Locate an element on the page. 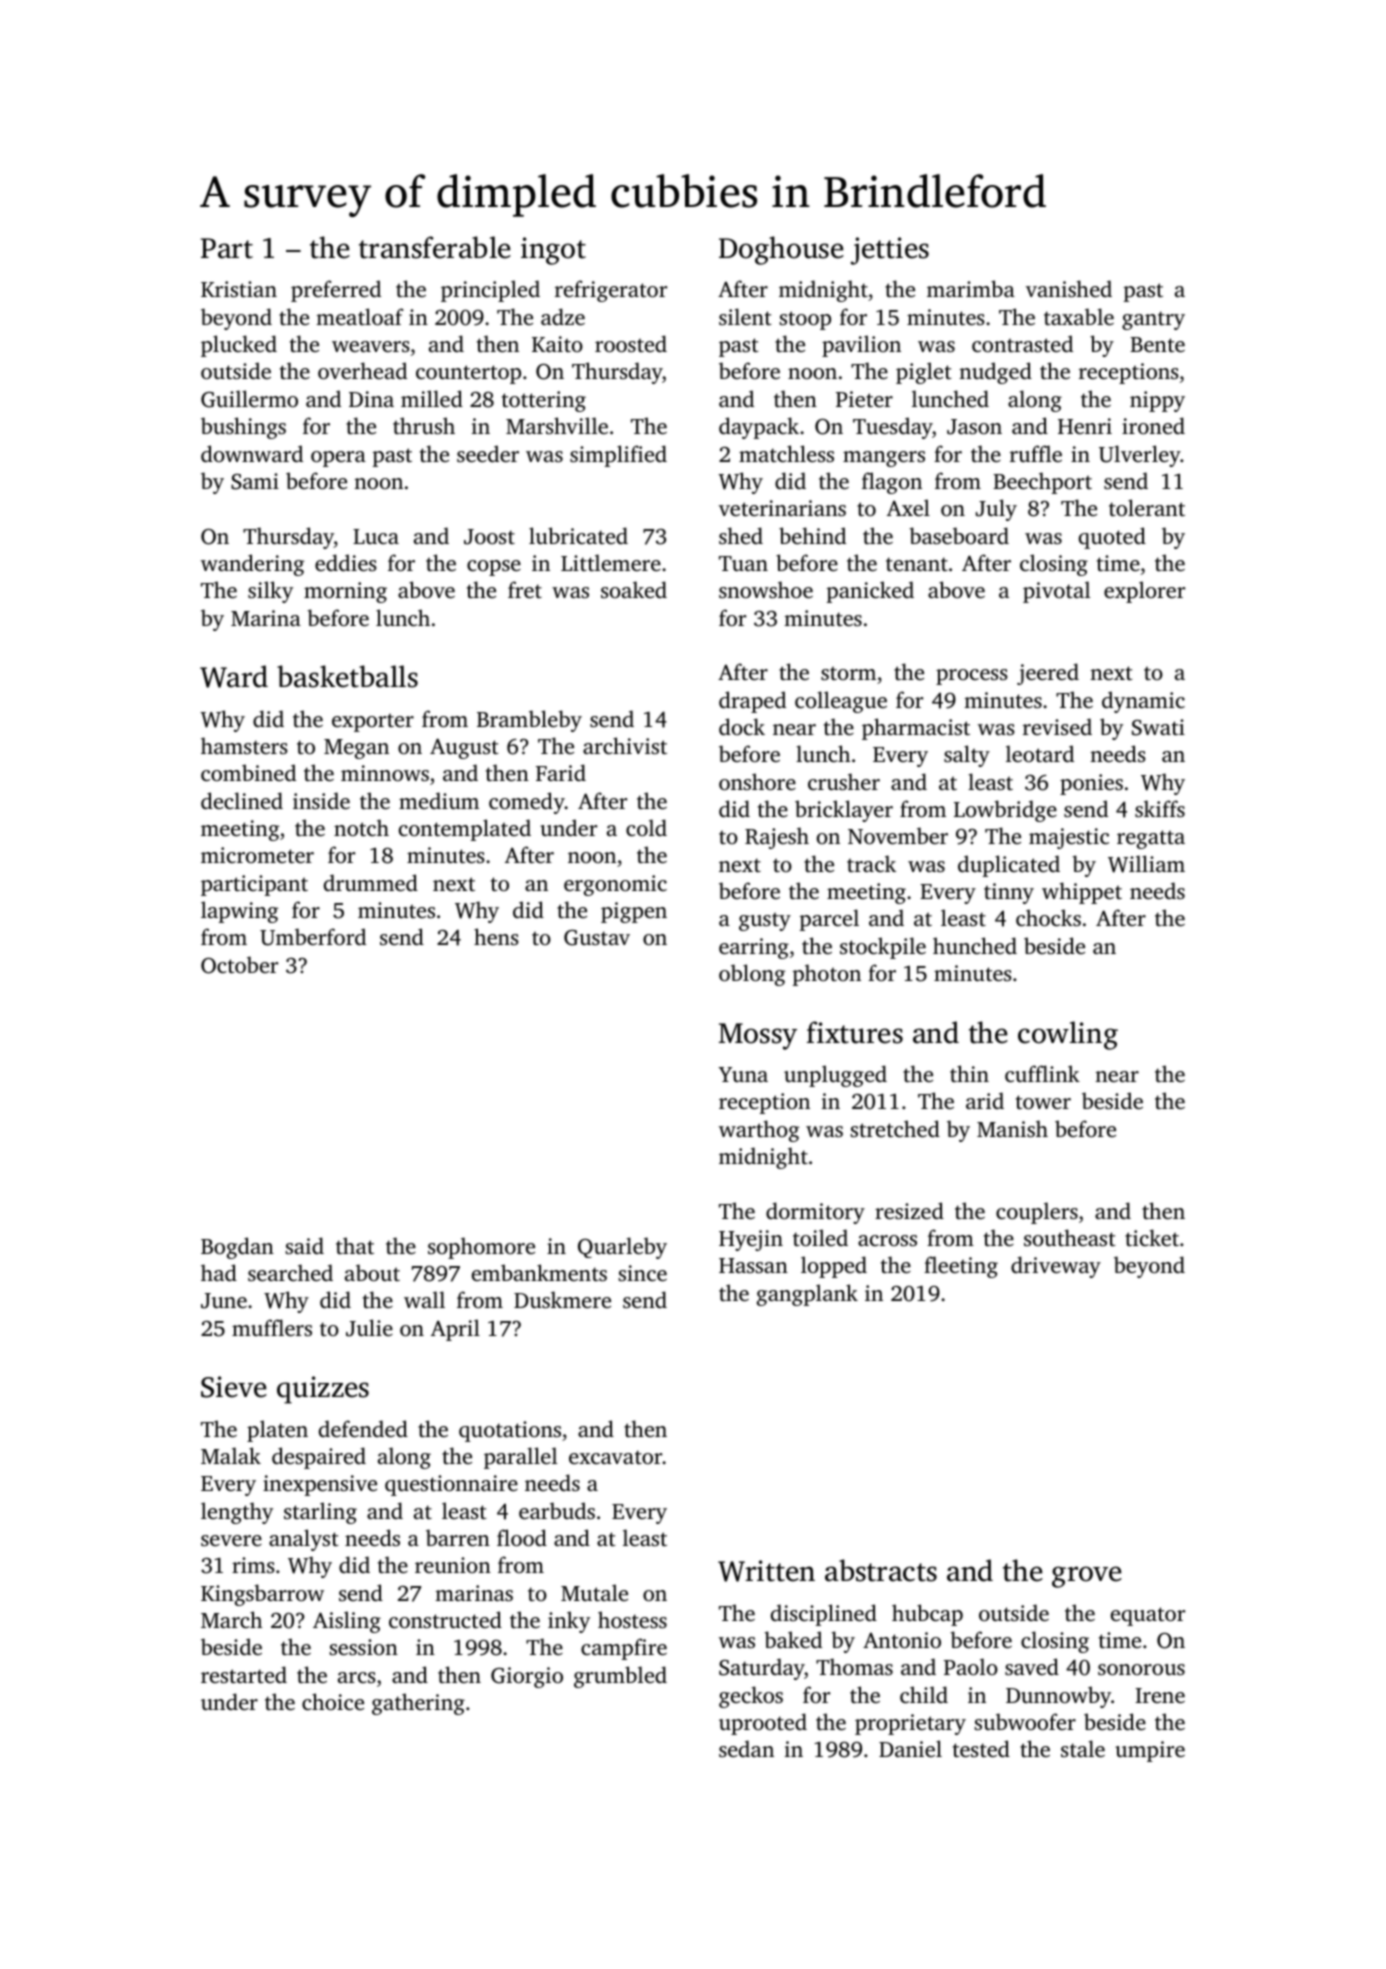  choice is located at coordinates (333, 1701).
